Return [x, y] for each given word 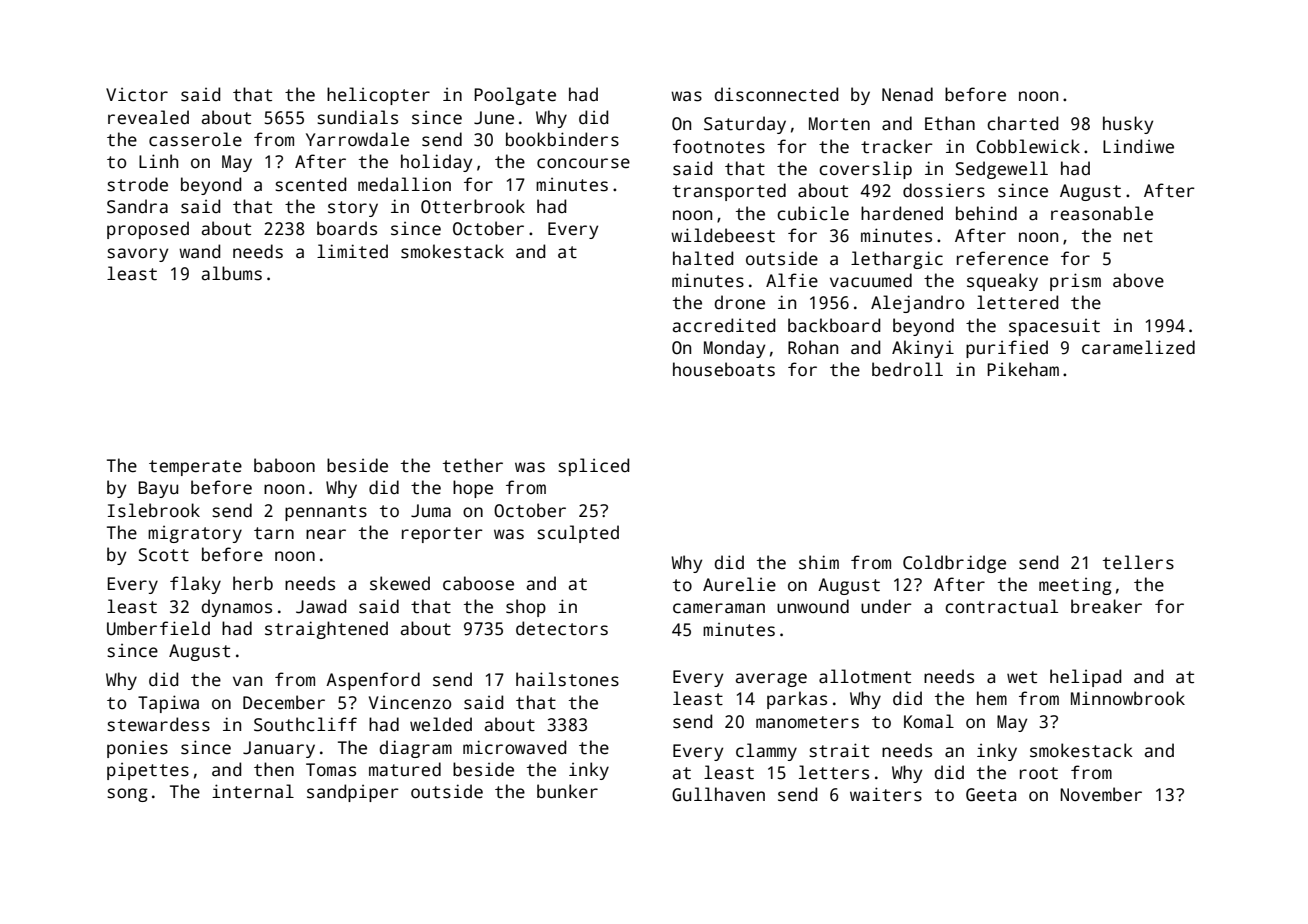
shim [819, 562]
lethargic [897, 260]
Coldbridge [954, 564]
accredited [723, 325]
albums [231, 273]
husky [1128, 125]
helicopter [378, 96]
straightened [326, 630]
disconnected [776, 94]
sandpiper [353, 793]
